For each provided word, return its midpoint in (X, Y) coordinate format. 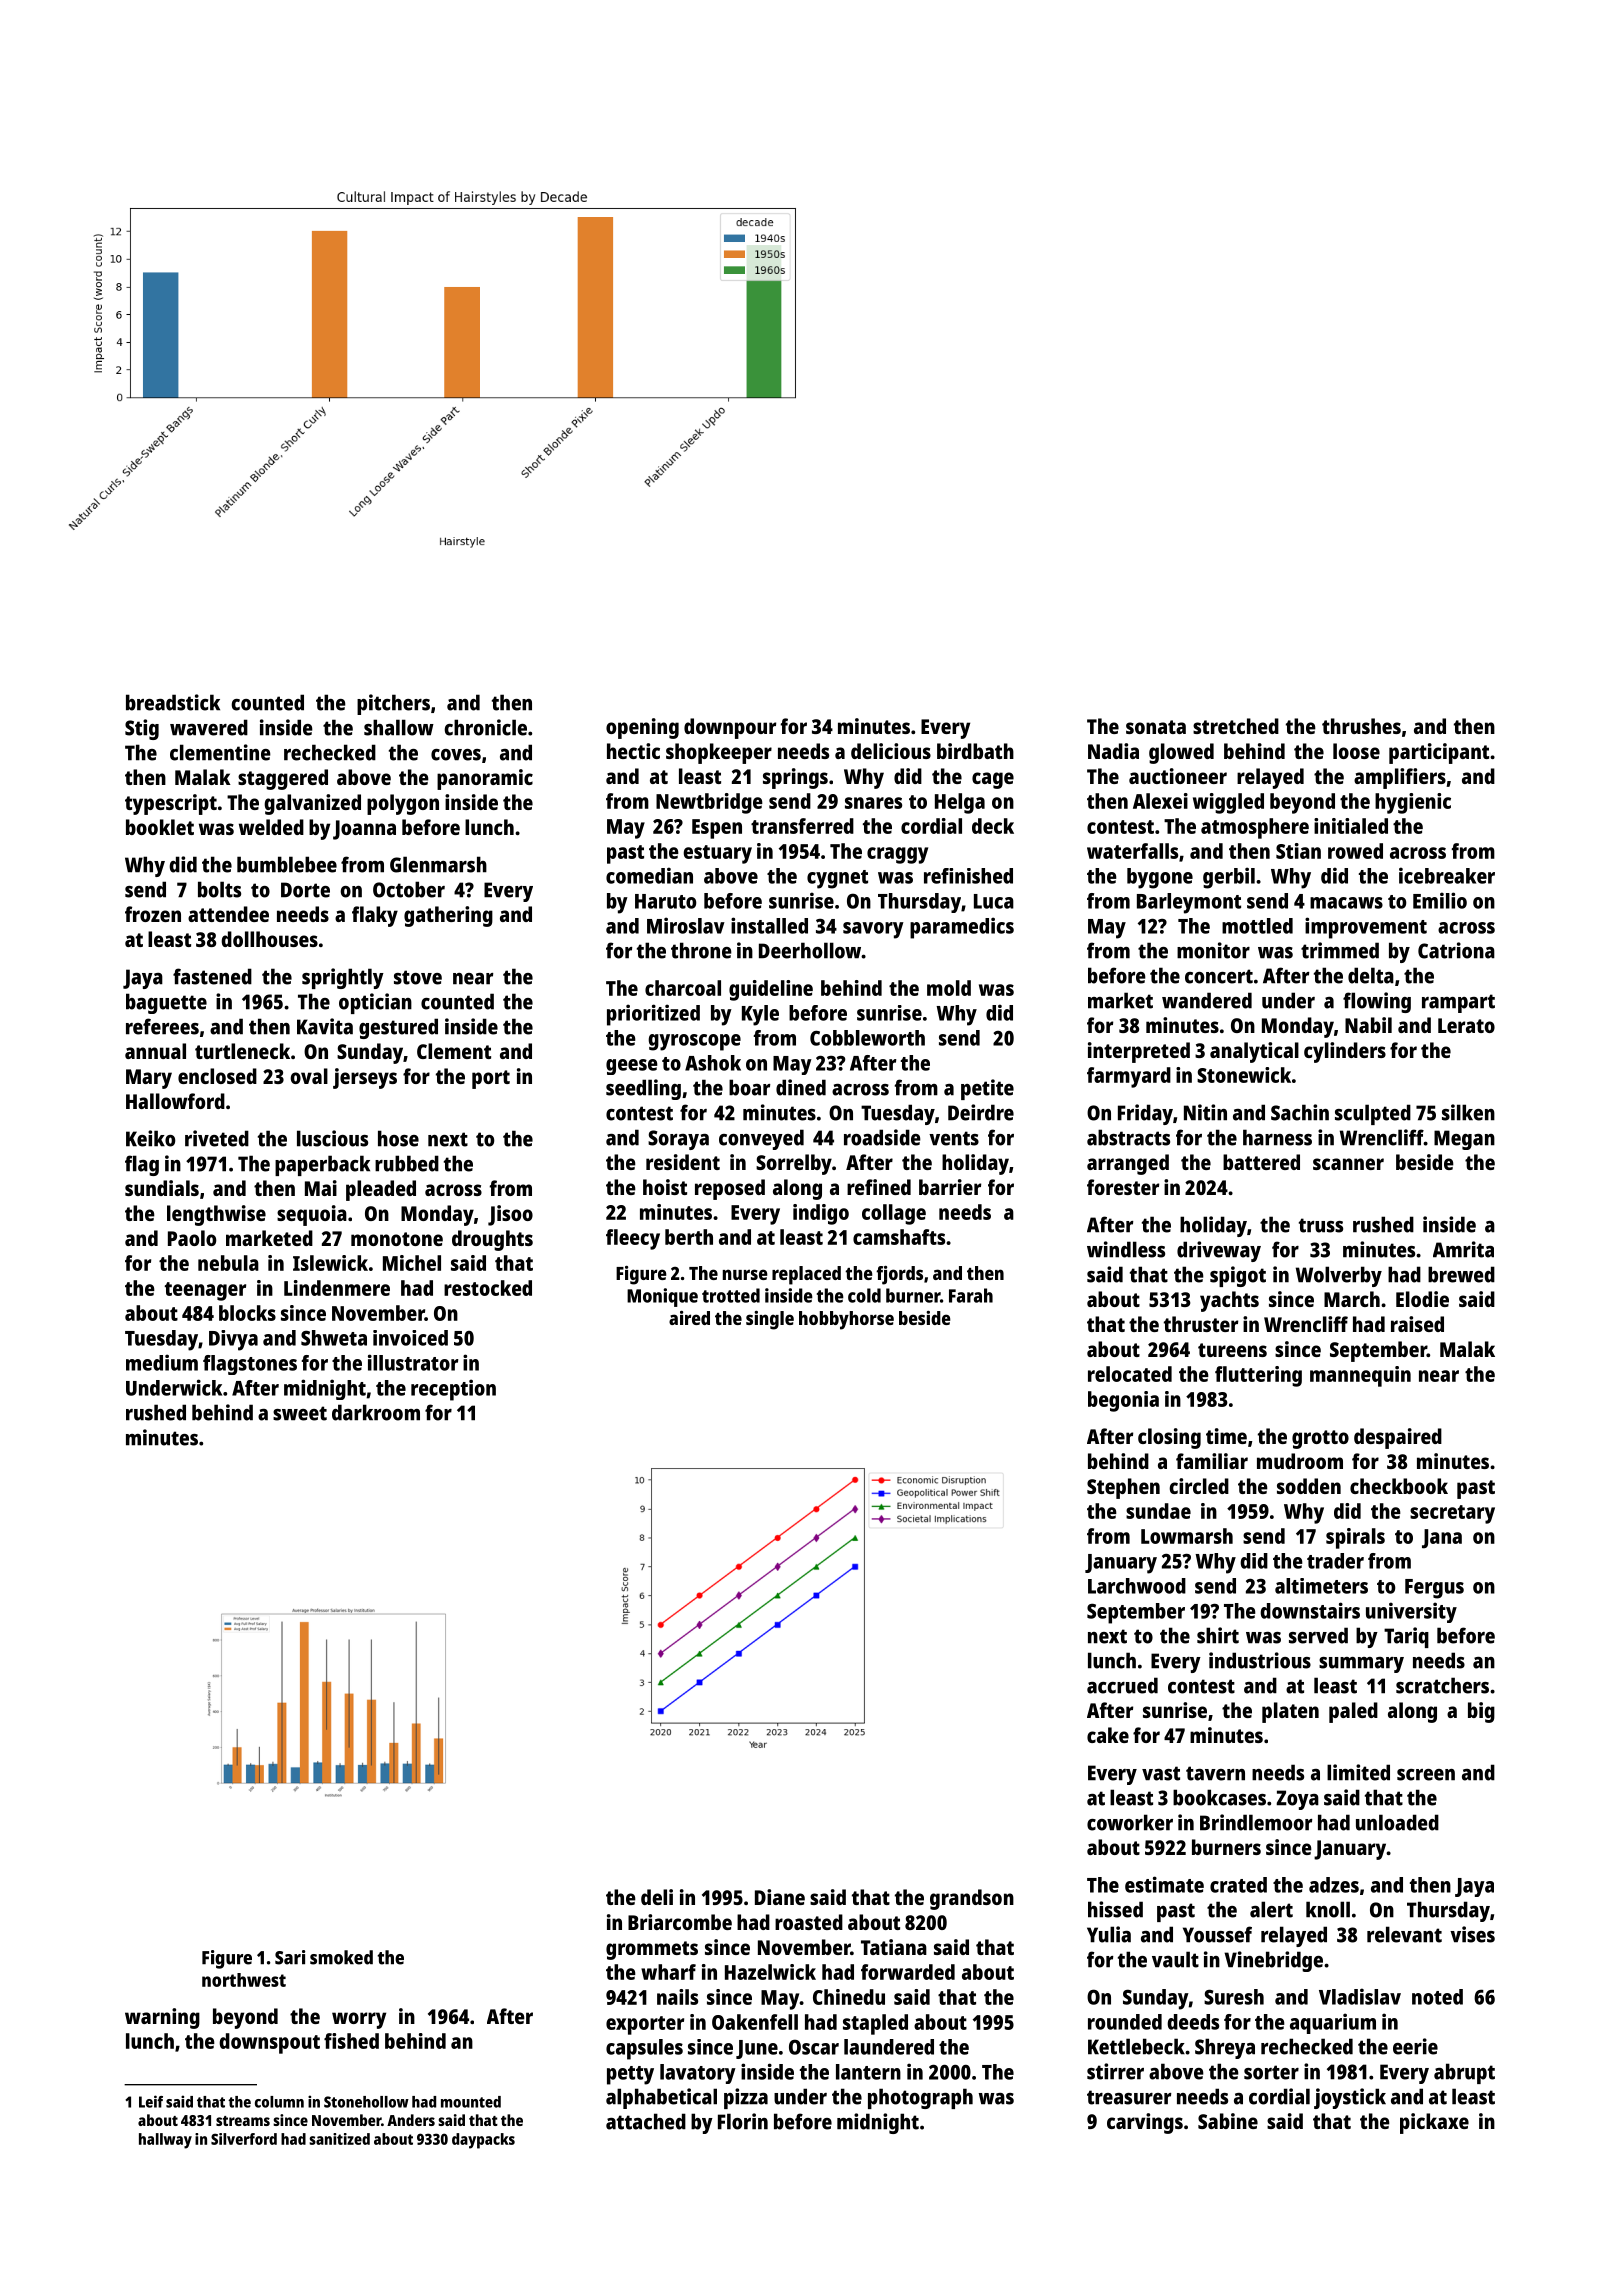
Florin (743, 2121)
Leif (151, 2101)
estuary (717, 854)
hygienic (1413, 803)
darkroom (376, 1412)
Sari (290, 1957)
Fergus (1434, 1589)
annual (155, 1051)
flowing (1377, 1002)
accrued (1122, 1685)
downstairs (1310, 1610)
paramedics (962, 928)
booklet (160, 827)
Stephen (1123, 1488)
